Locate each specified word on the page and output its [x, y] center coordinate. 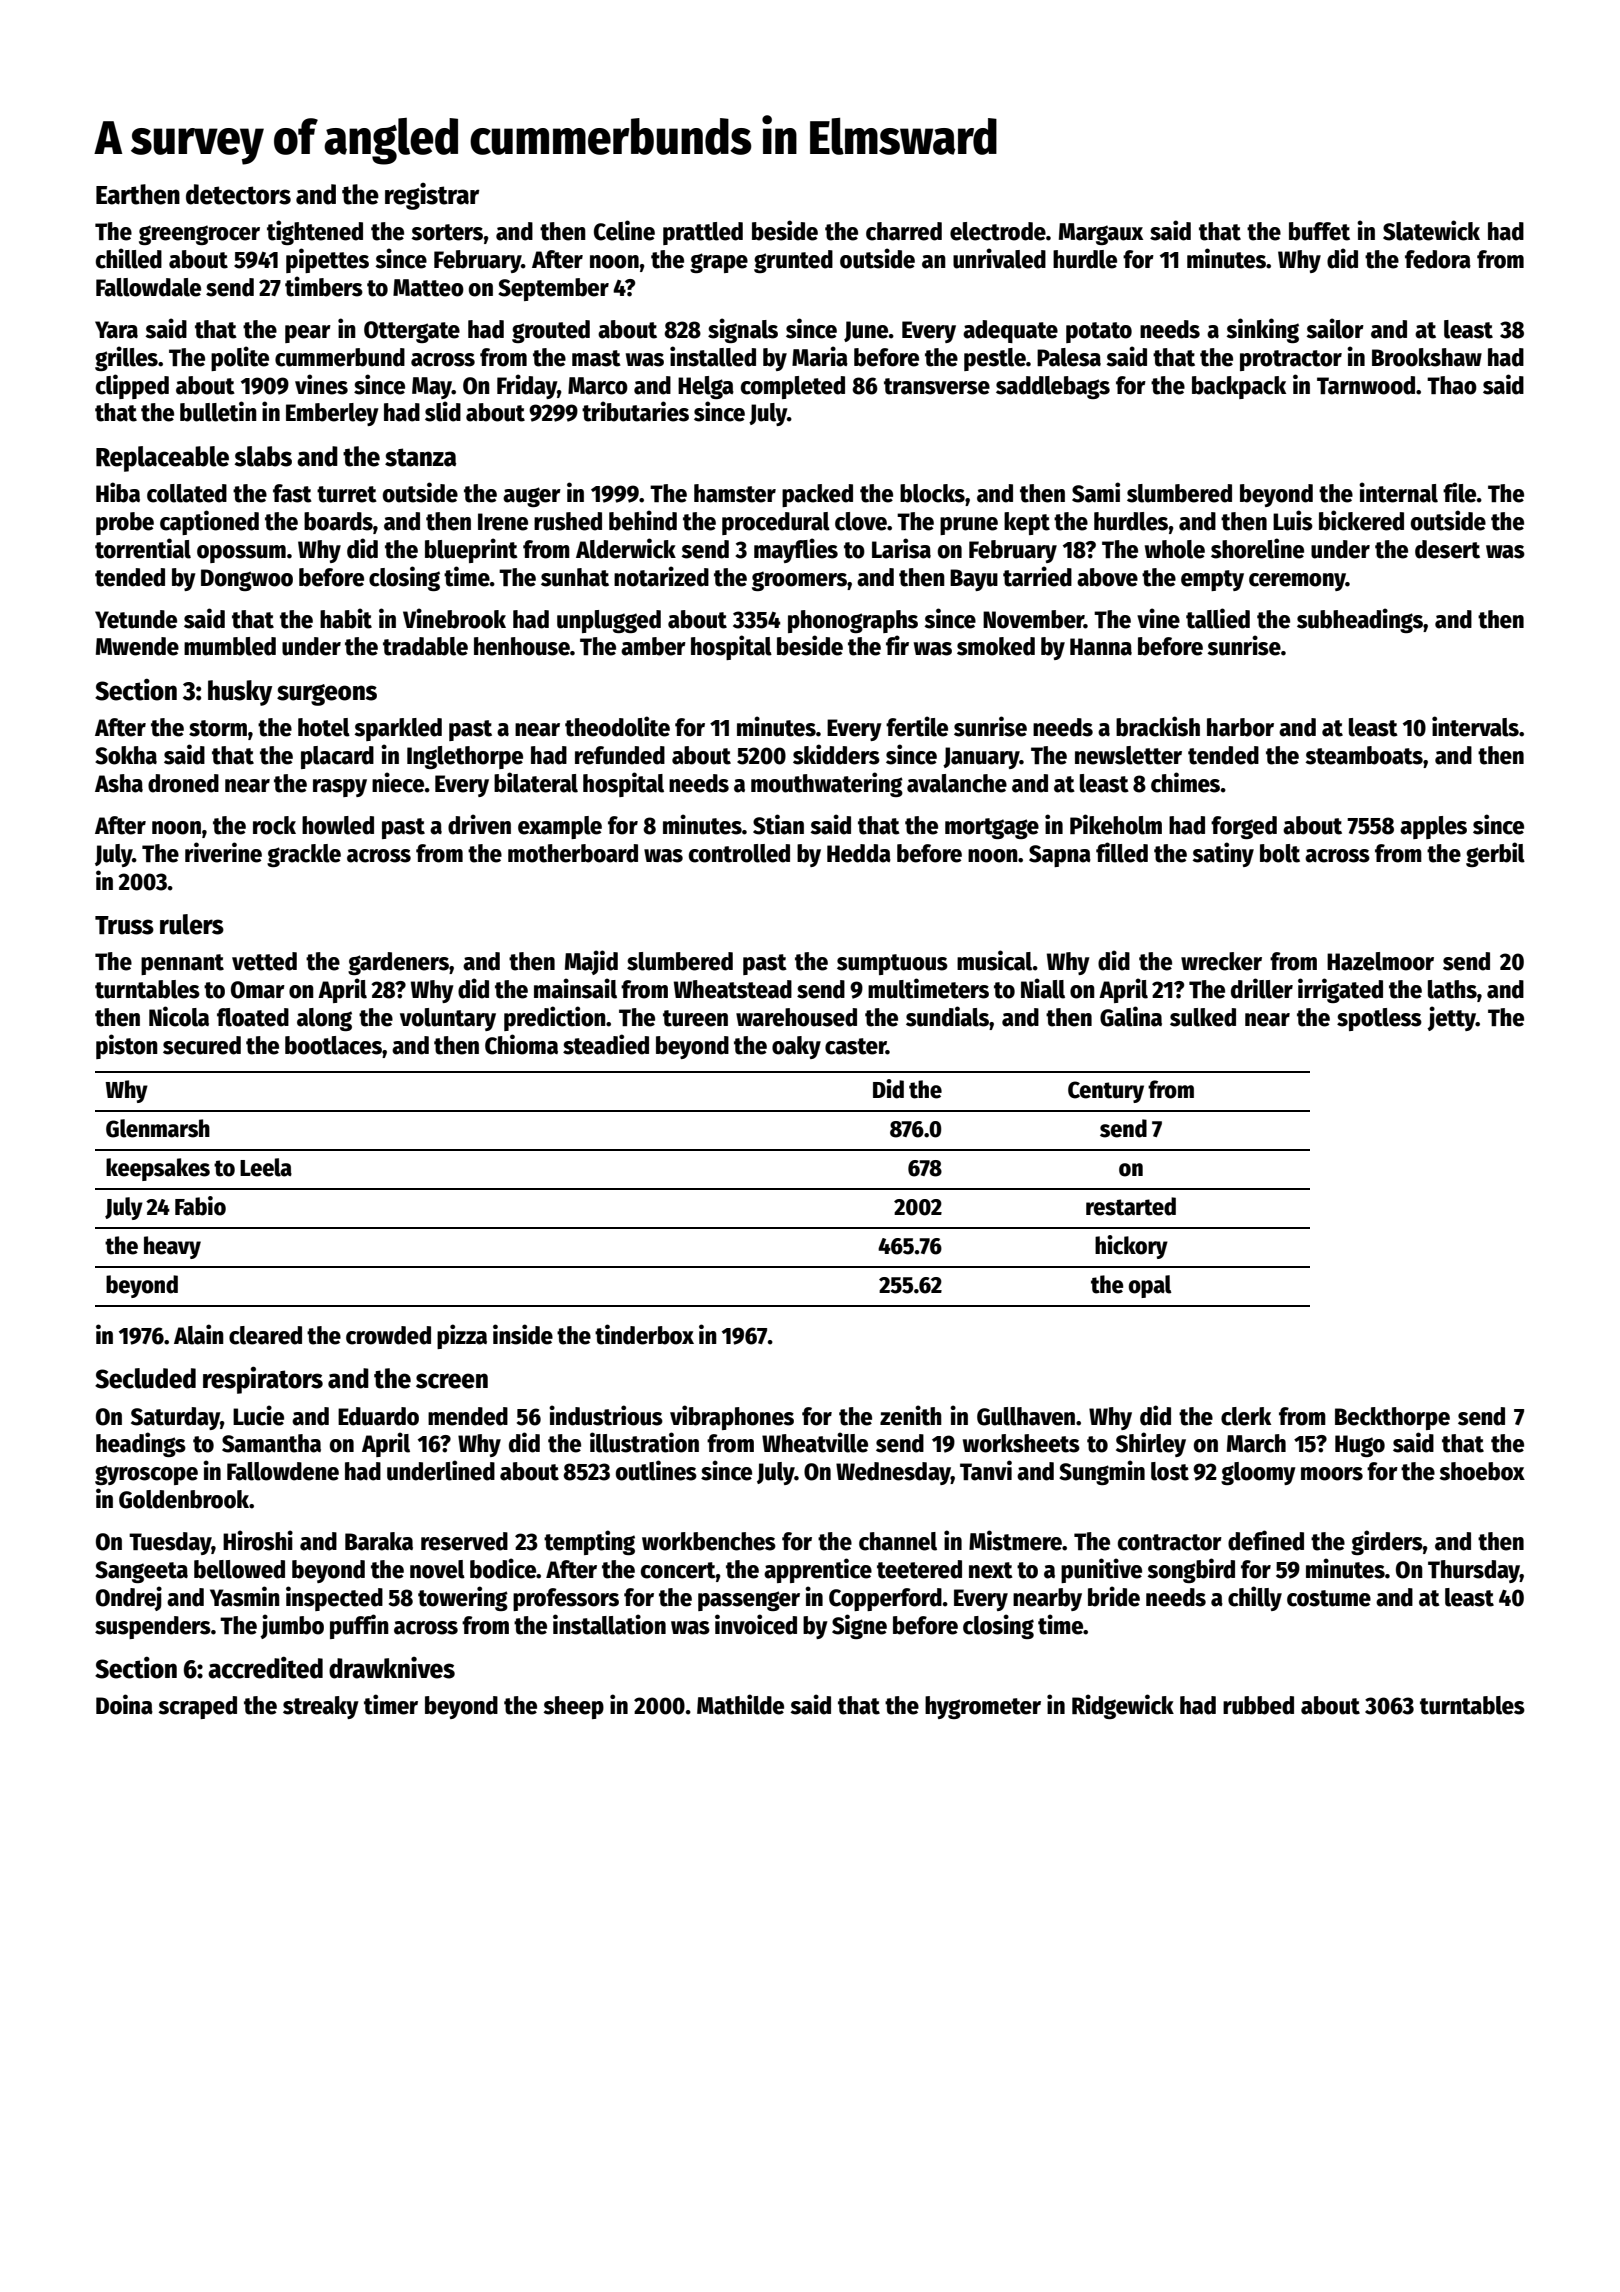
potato [1099, 332]
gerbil [1495, 854]
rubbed [1258, 1705]
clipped [132, 386]
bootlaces [333, 1045]
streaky [321, 1707]
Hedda [859, 853]
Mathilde [740, 1704]
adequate [1010, 331]
